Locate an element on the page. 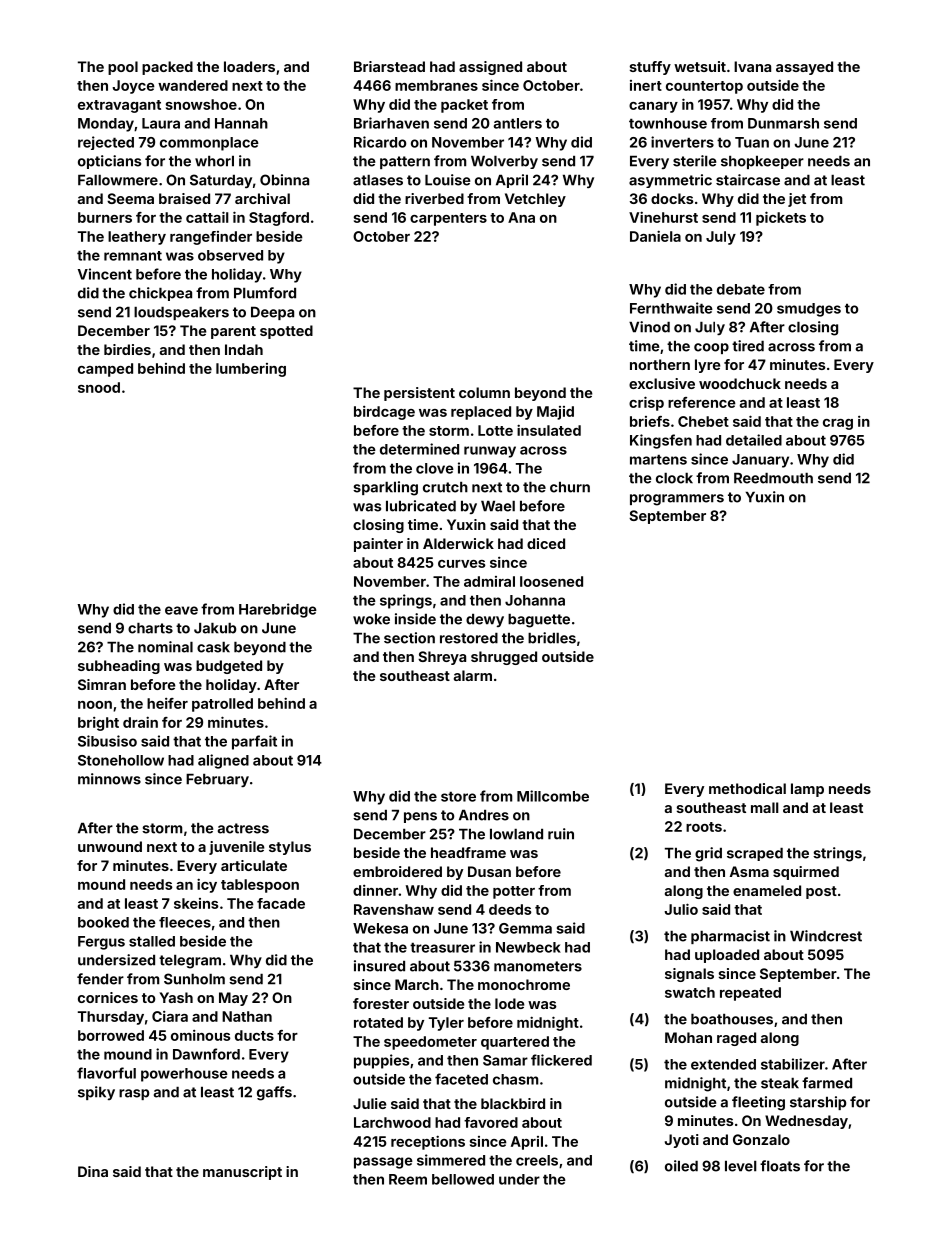 The height and width of the document is (1233, 952). Deepa is located at coordinates (272, 313).
